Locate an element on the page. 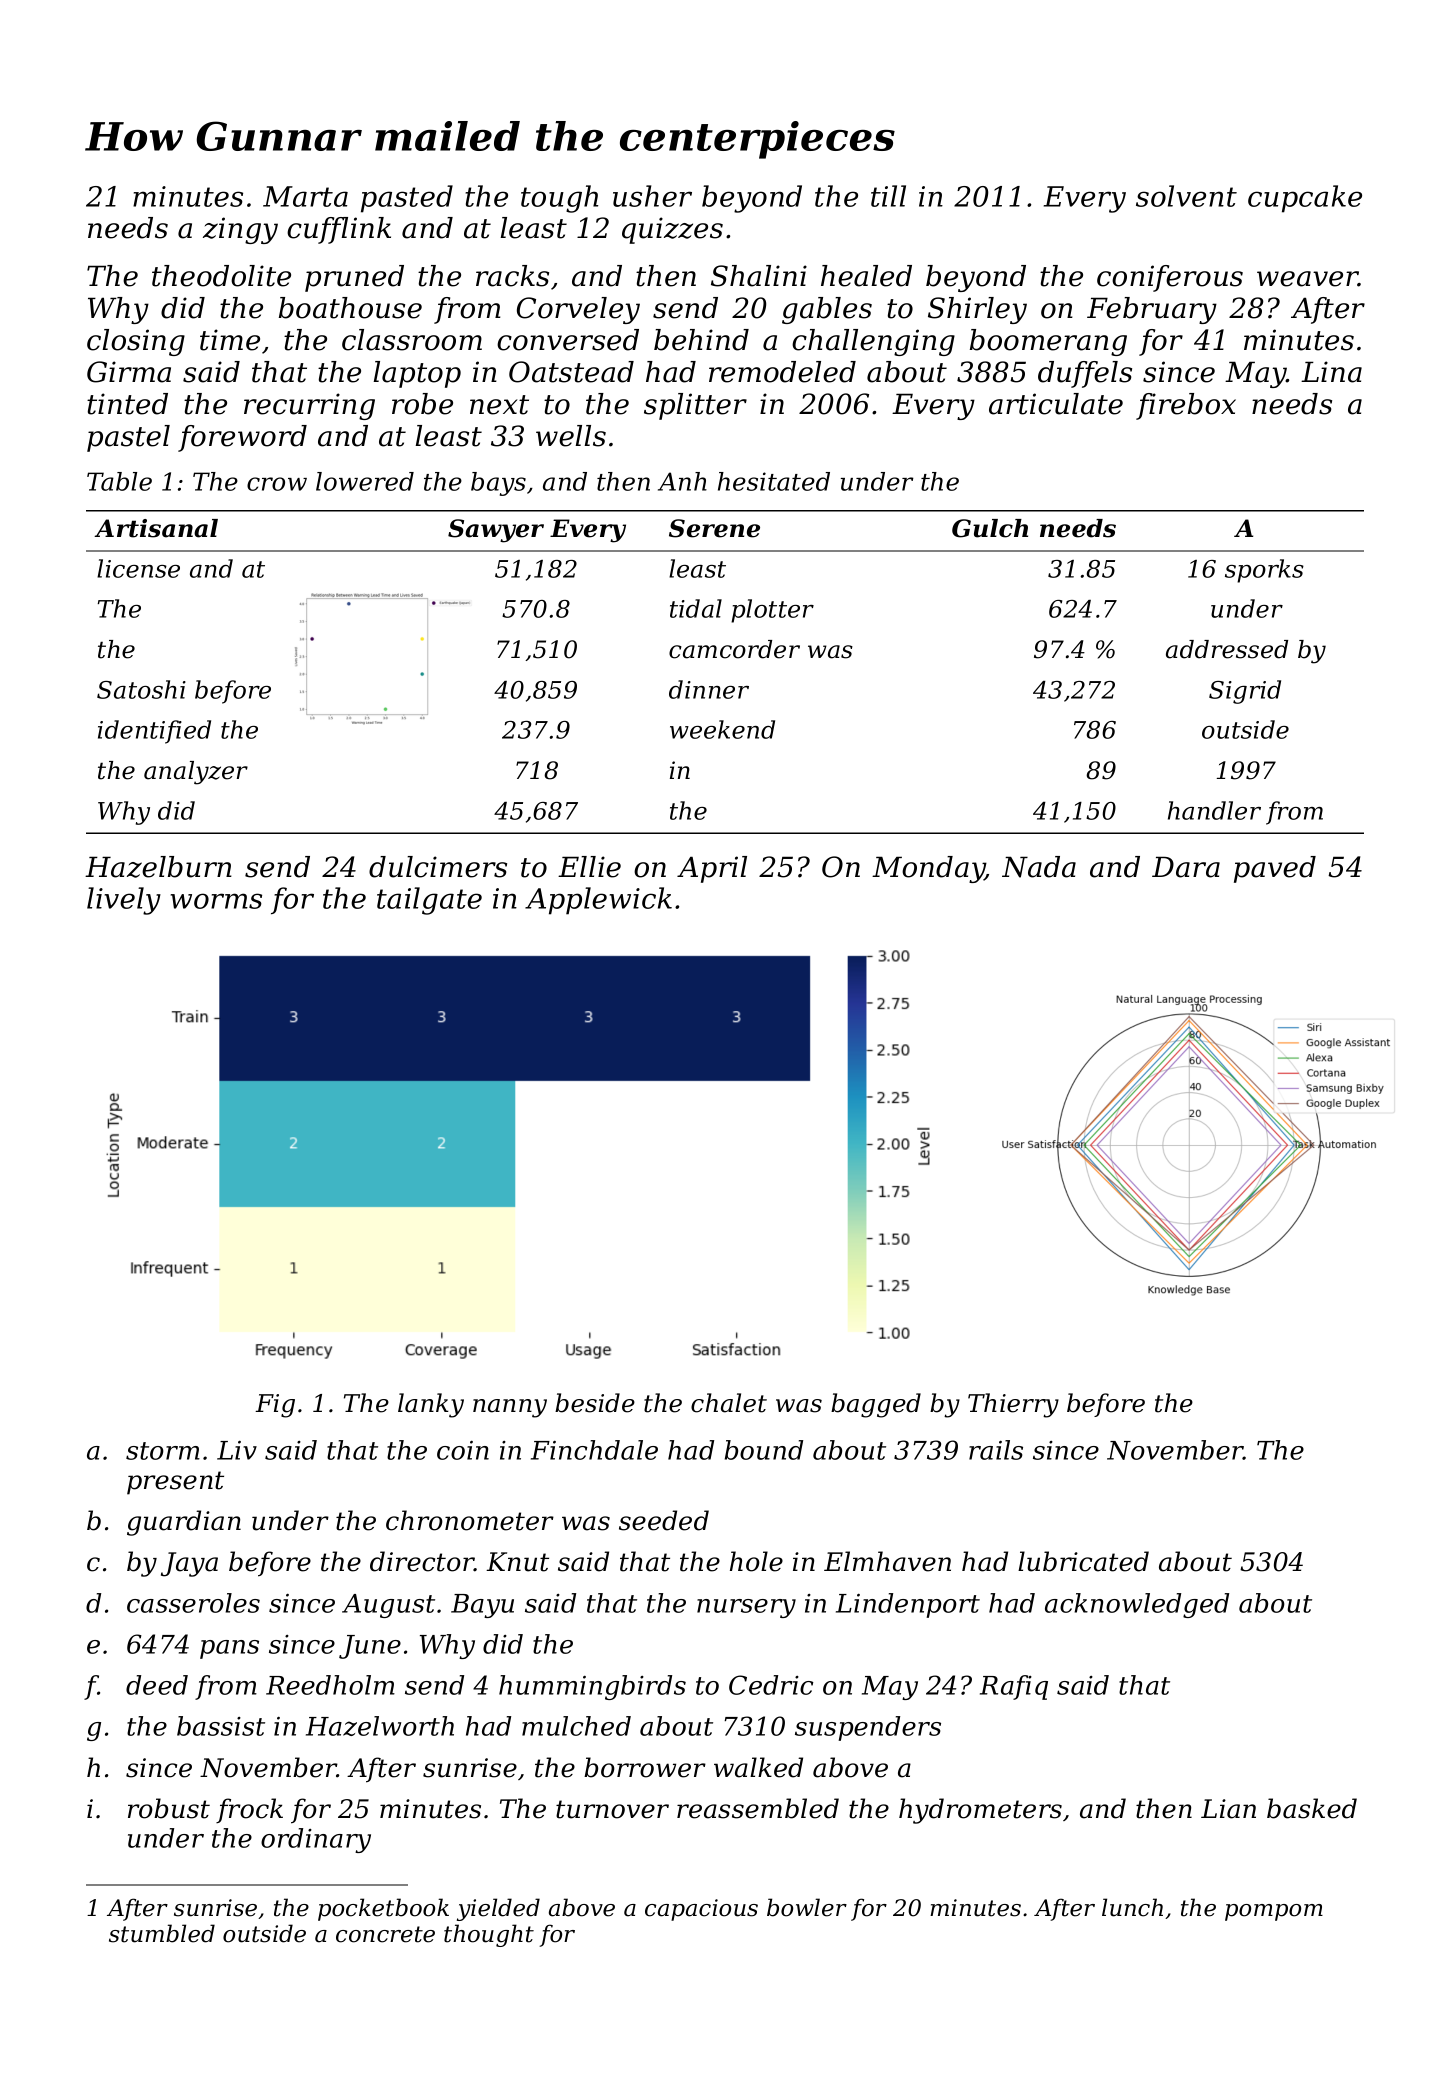 The height and width of the page is (2100, 1450). duffels is located at coordinates (1085, 374).
